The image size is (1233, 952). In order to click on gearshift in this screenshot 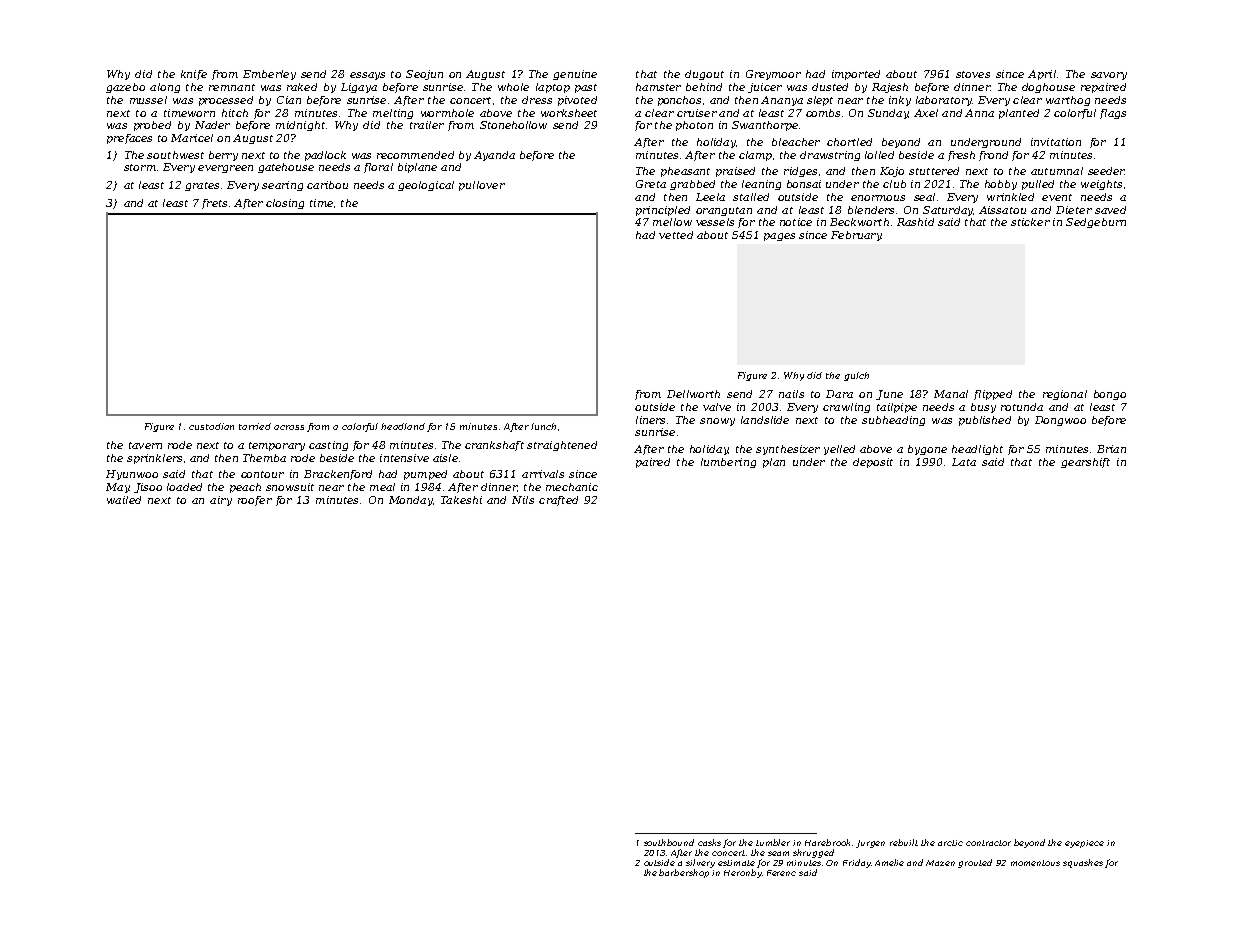, I will do `click(1085, 463)`.
